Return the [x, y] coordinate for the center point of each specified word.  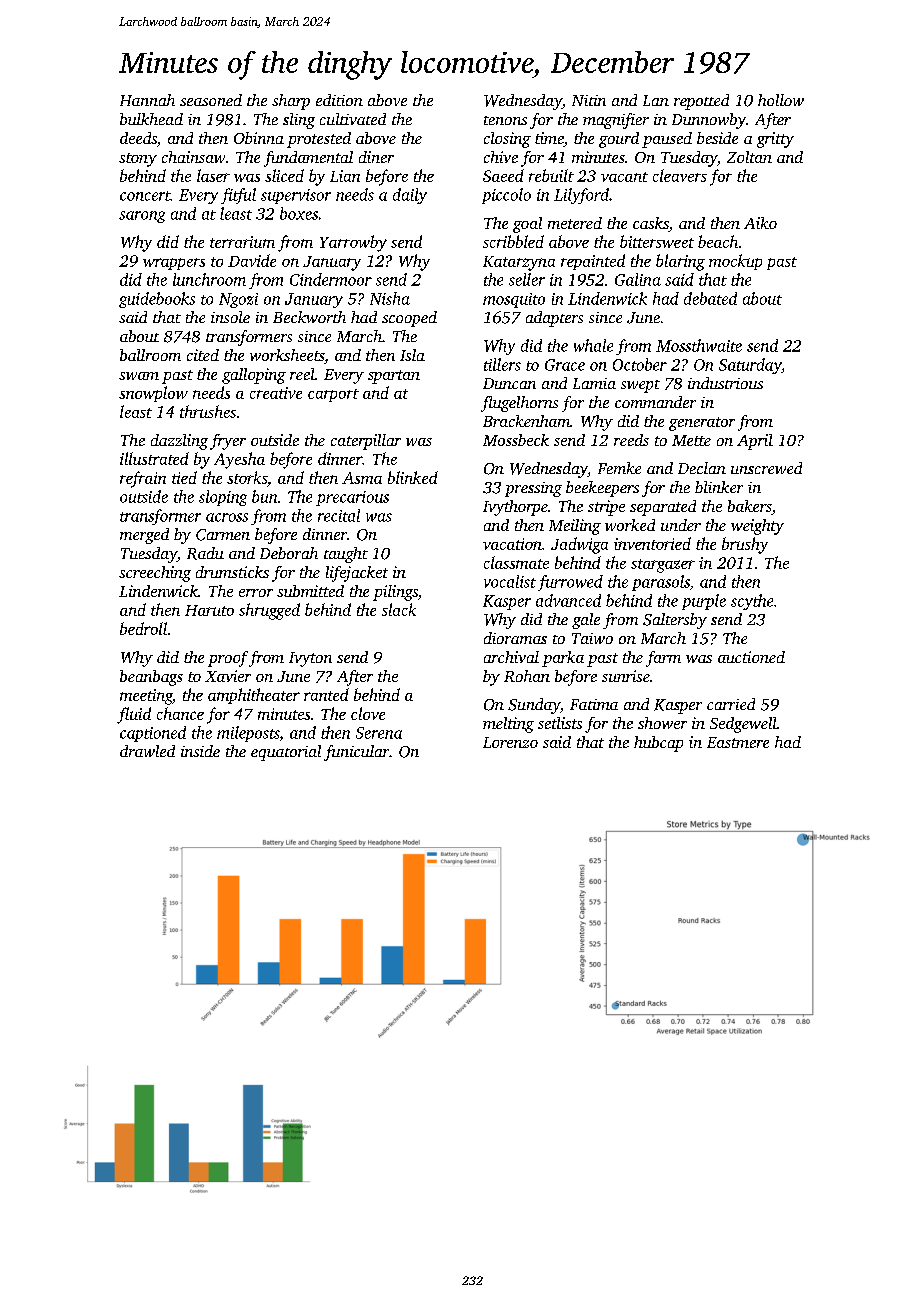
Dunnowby [709, 121]
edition [339, 100]
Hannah [147, 100]
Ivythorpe [515, 508]
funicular [356, 753]
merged [144, 536]
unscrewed [766, 468]
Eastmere [738, 742]
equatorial [286, 753]
